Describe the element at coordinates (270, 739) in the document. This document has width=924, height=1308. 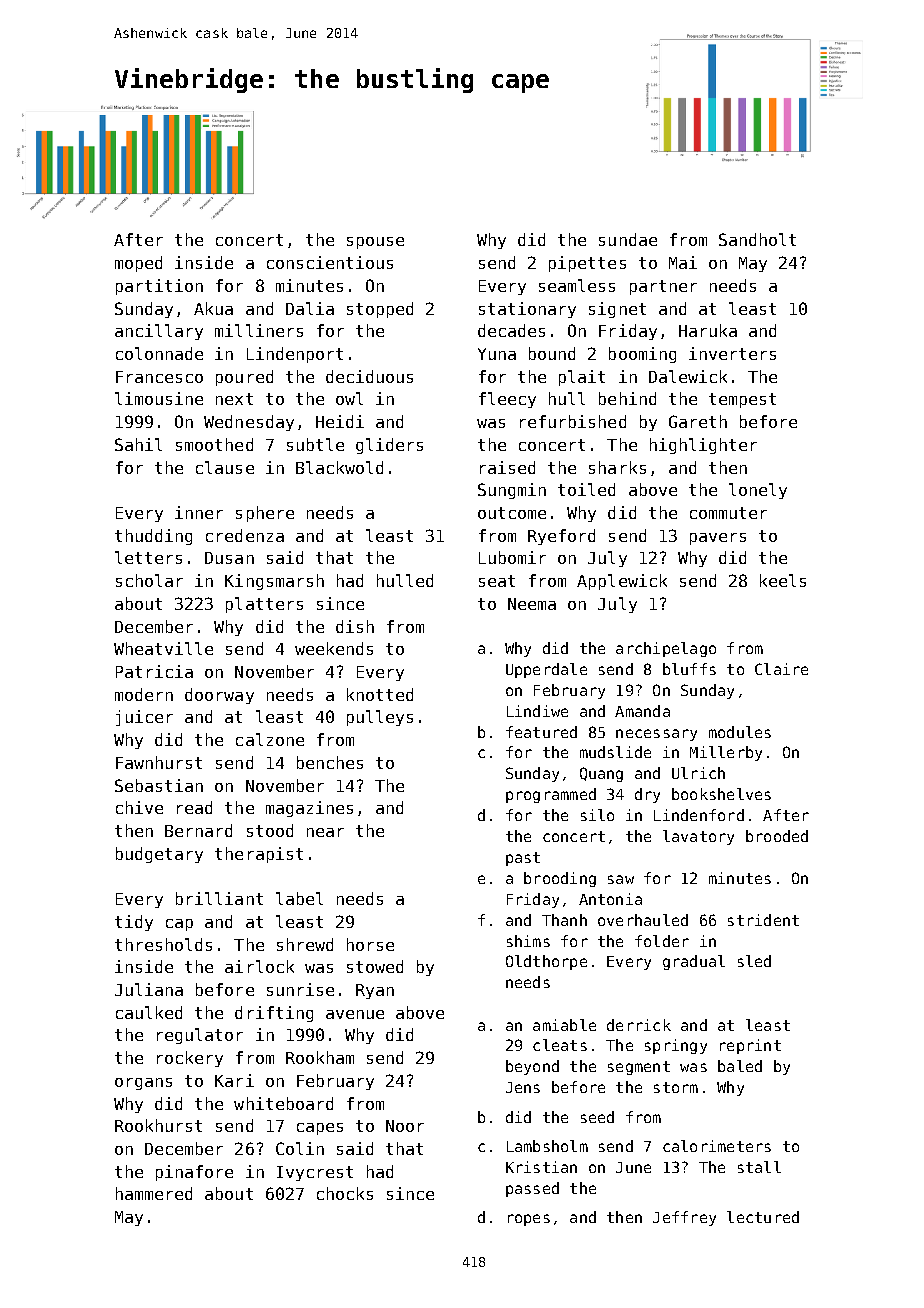
I see `calzone` at that location.
